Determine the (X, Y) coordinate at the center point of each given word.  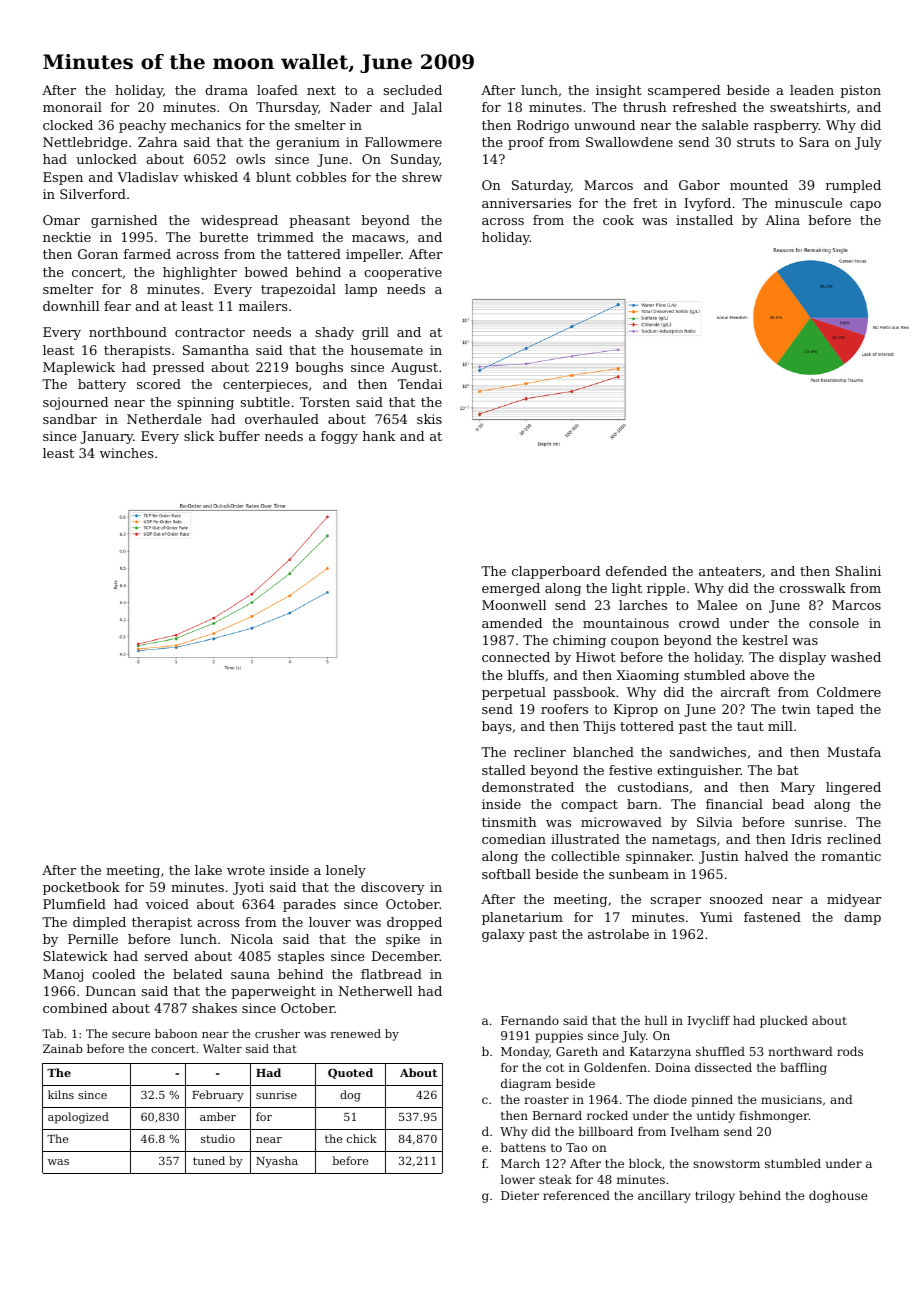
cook (618, 220)
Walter (222, 1048)
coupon (635, 643)
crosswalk (812, 588)
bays (497, 727)
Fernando (530, 1020)
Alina (783, 220)
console (834, 623)
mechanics (206, 125)
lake (208, 870)
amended (512, 623)
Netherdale (164, 419)
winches (127, 453)
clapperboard (556, 572)
